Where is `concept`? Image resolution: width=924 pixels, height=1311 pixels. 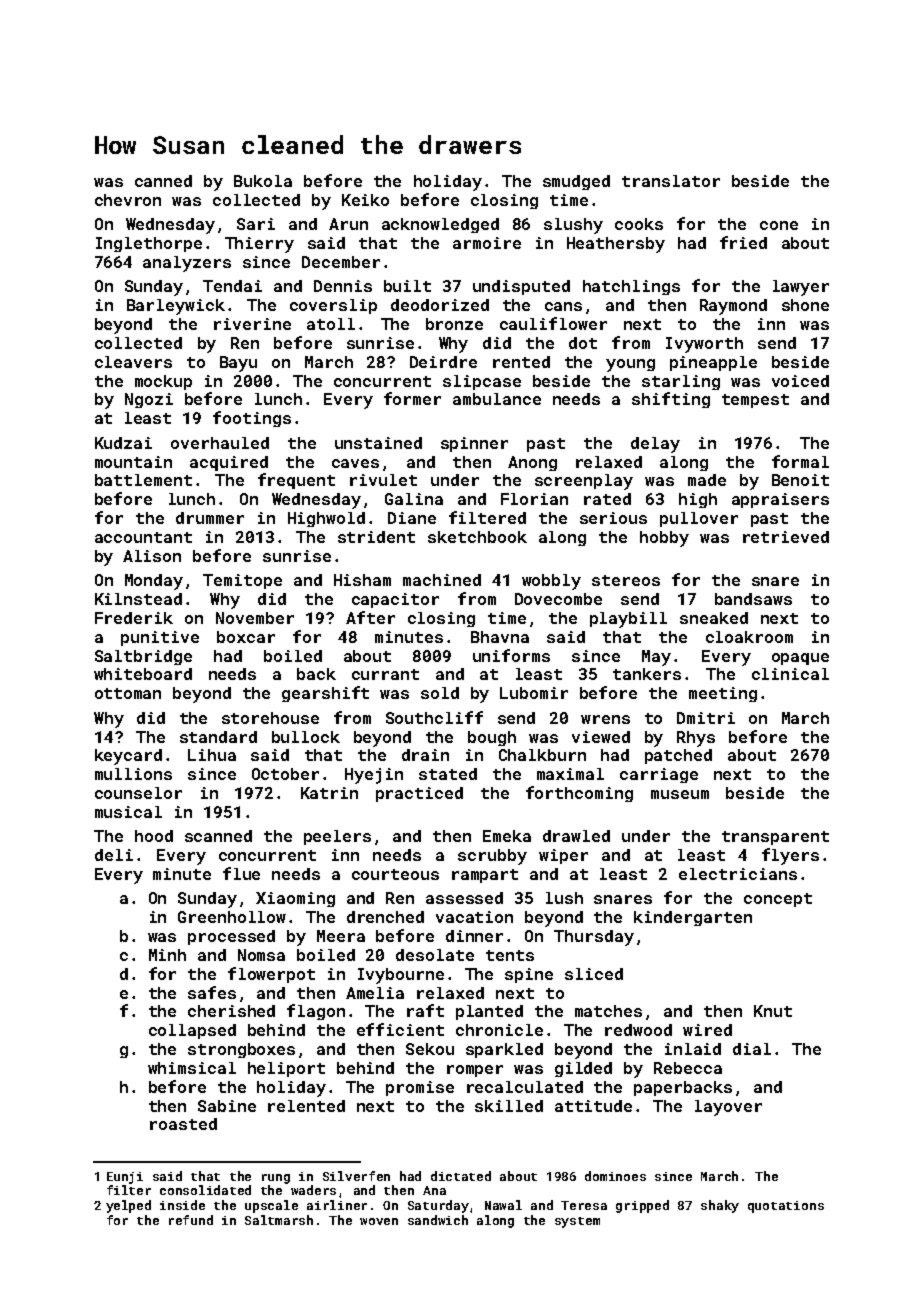
concept is located at coordinates (778, 900).
